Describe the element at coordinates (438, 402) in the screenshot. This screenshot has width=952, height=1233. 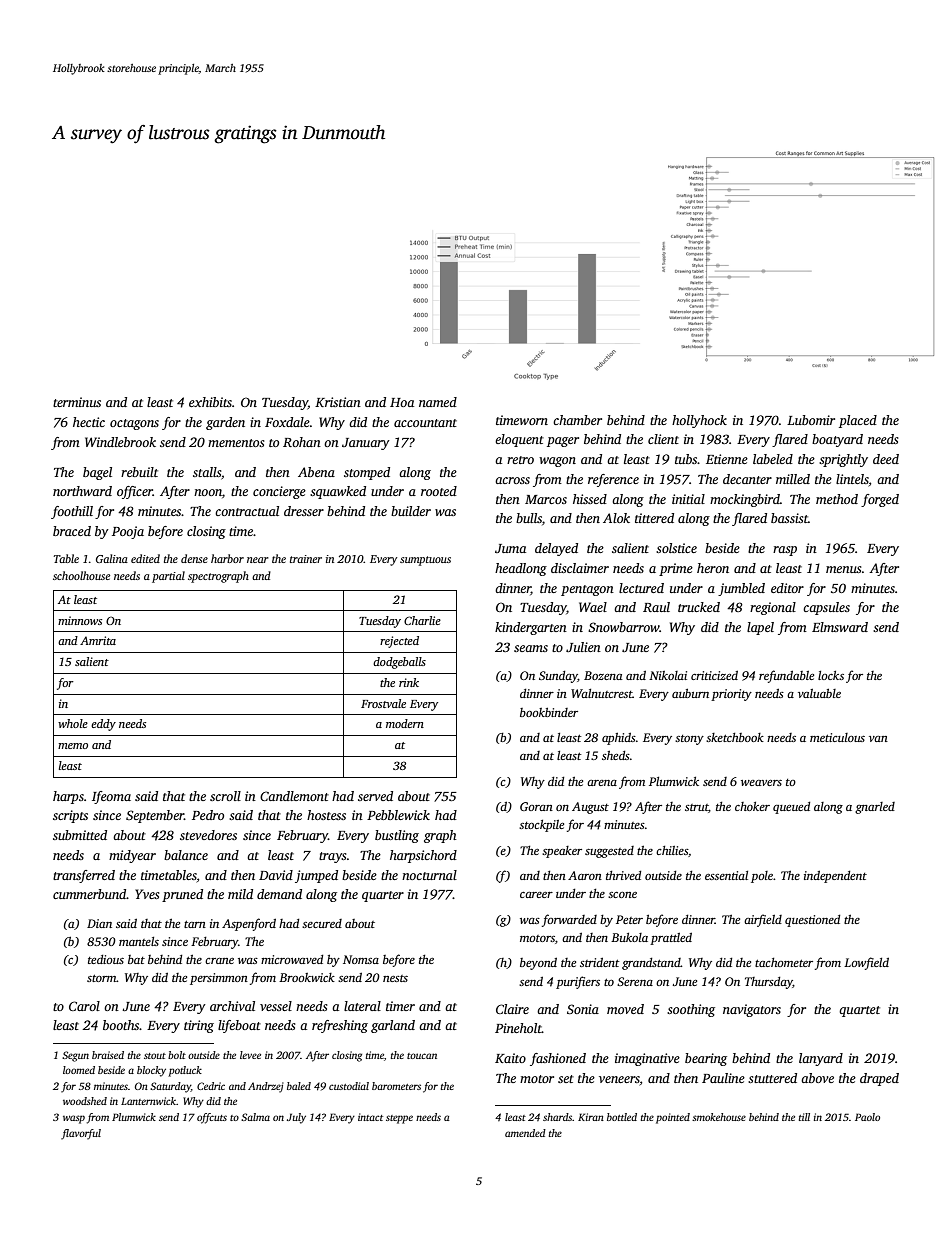
I see `named` at that location.
